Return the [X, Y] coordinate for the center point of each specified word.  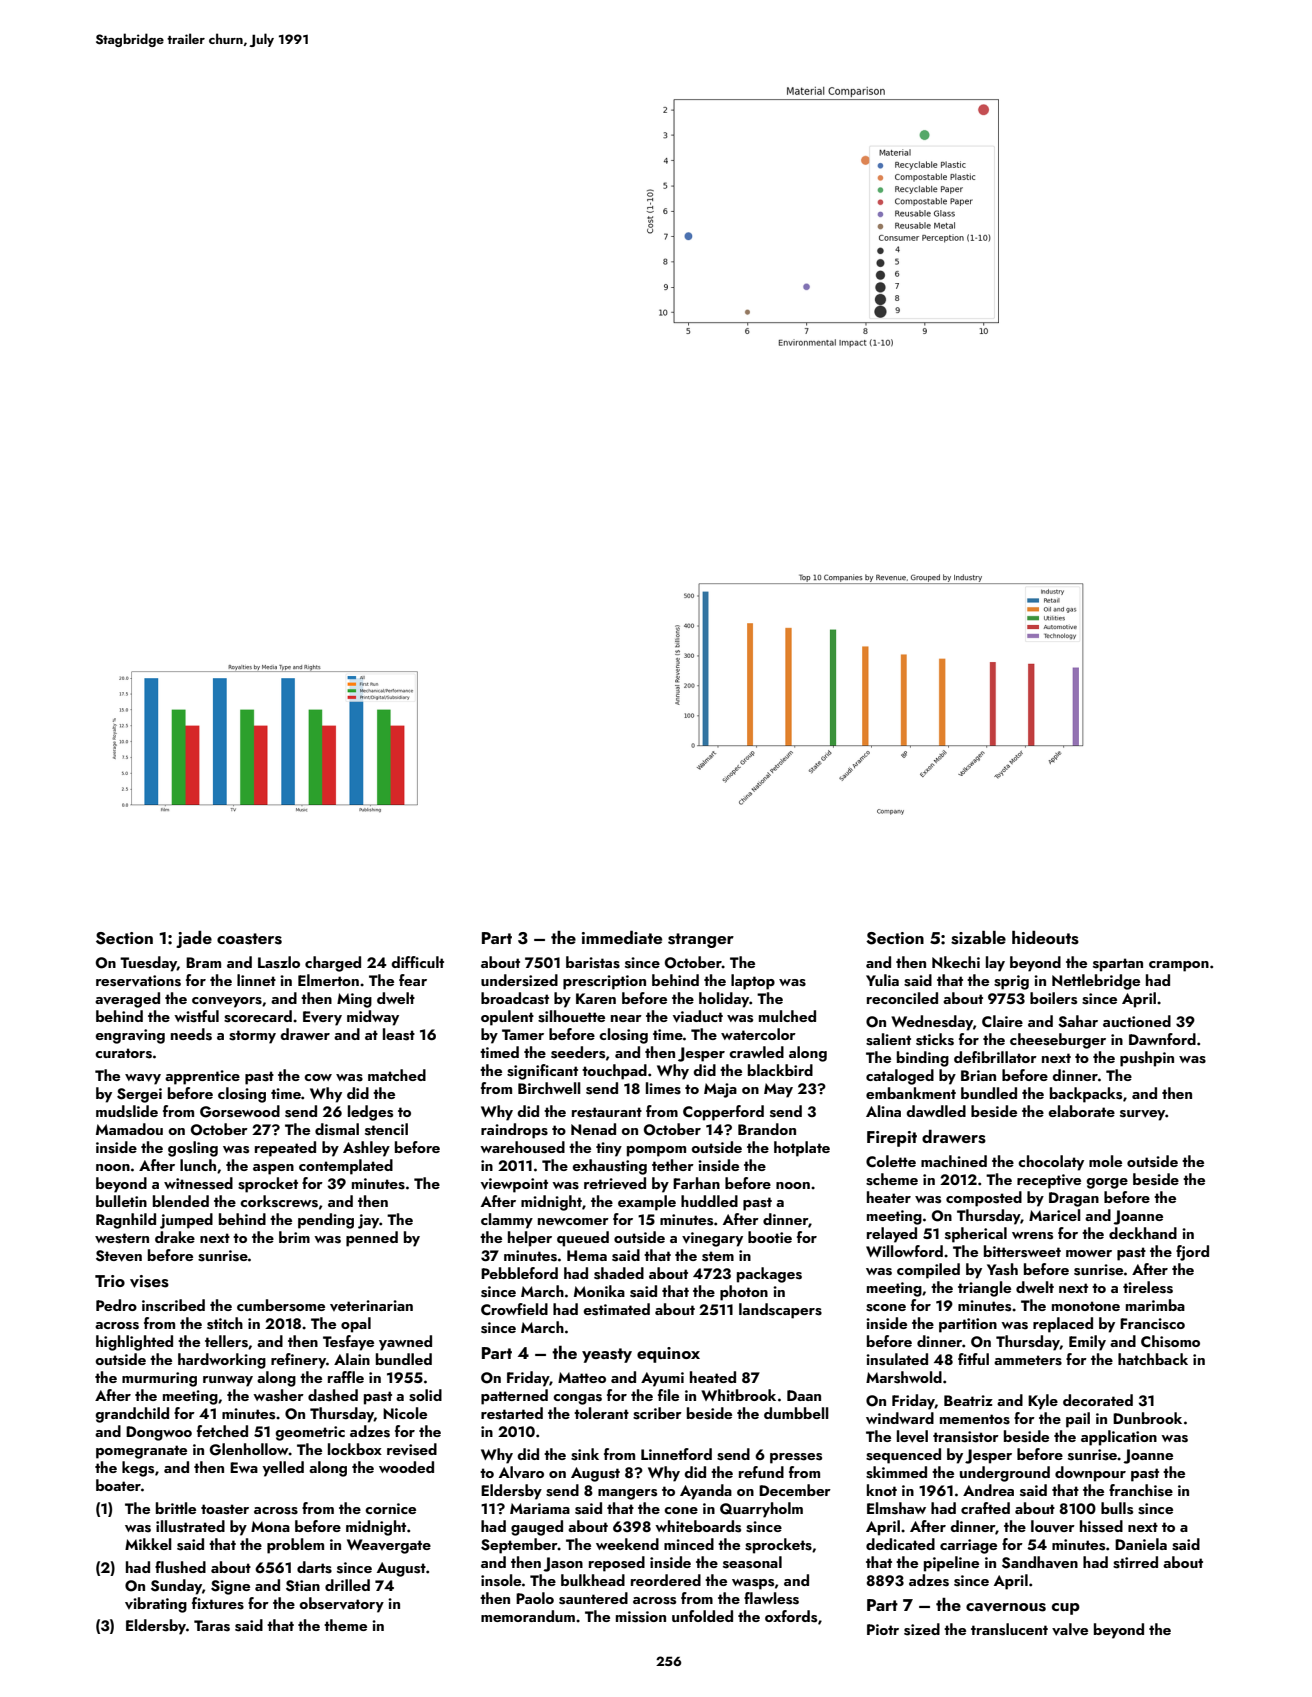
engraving [130, 1036]
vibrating [156, 1605]
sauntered [593, 1598]
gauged [537, 1528]
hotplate [802, 1149]
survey [1143, 1115]
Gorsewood [240, 1111]
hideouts [1045, 938]
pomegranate [141, 1452]
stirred [1135, 1562]
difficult [417, 962]
